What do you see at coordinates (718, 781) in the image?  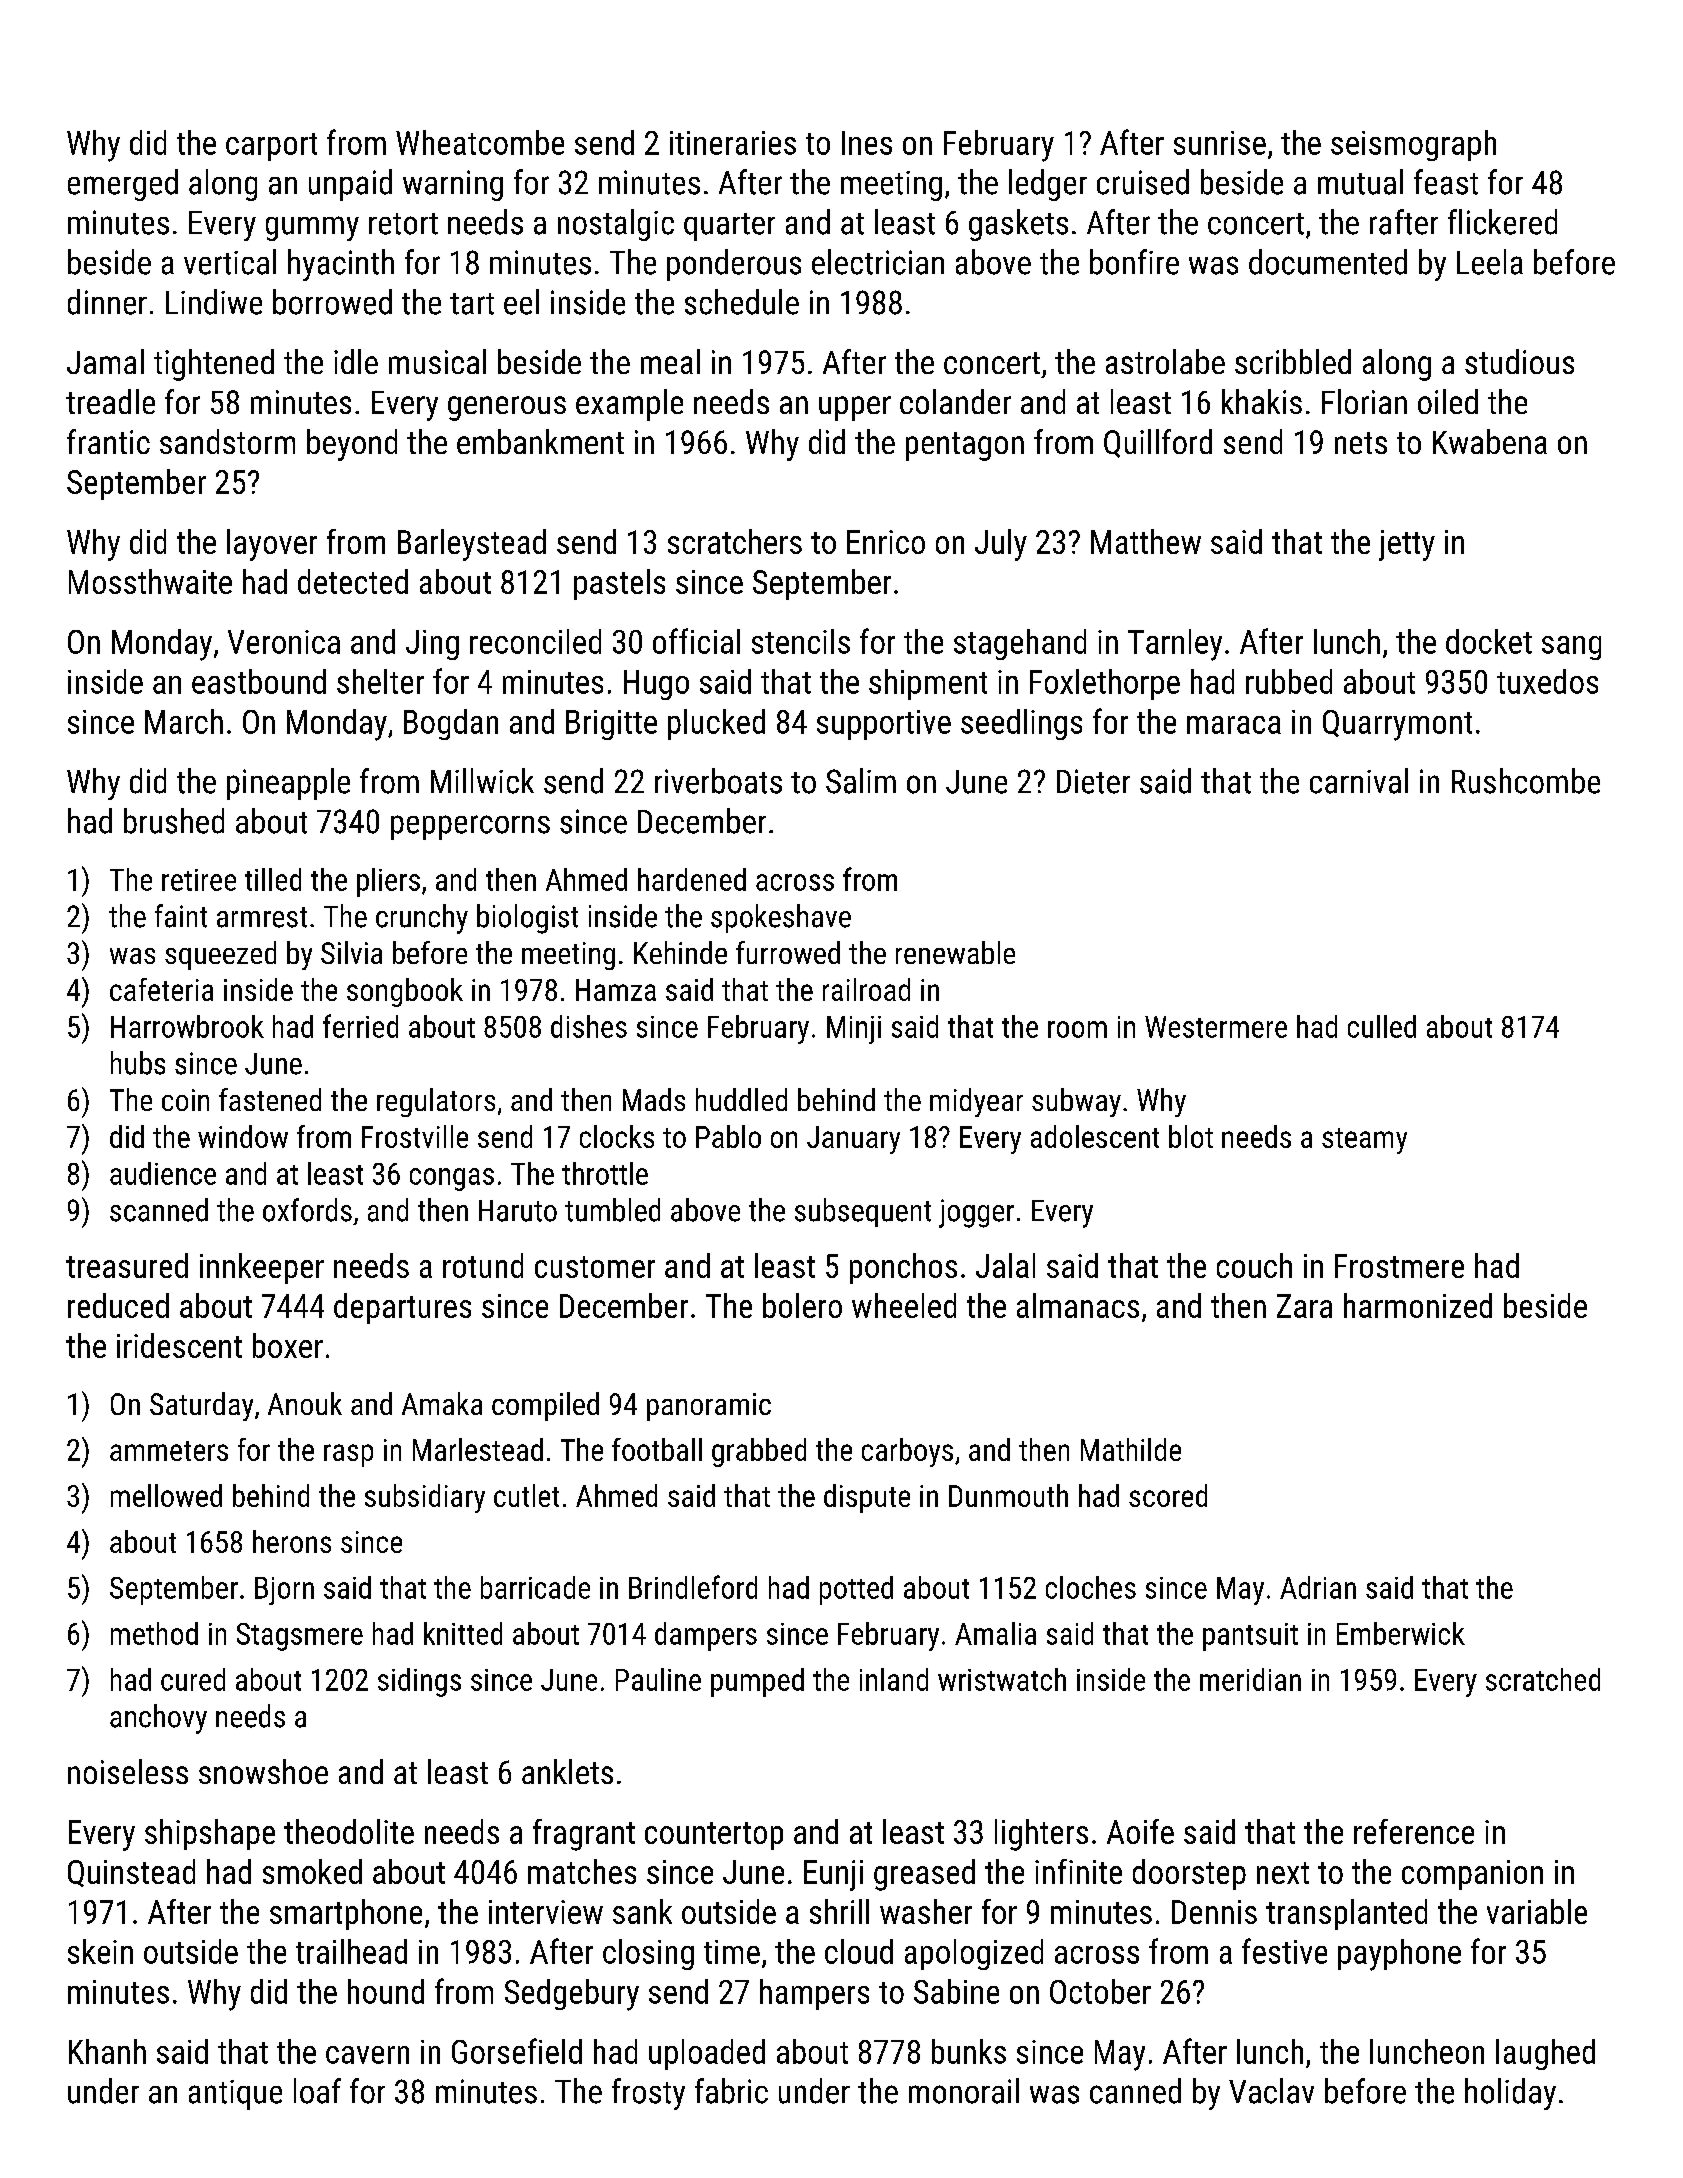 I see `riverboats` at bounding box center [718, 781].
